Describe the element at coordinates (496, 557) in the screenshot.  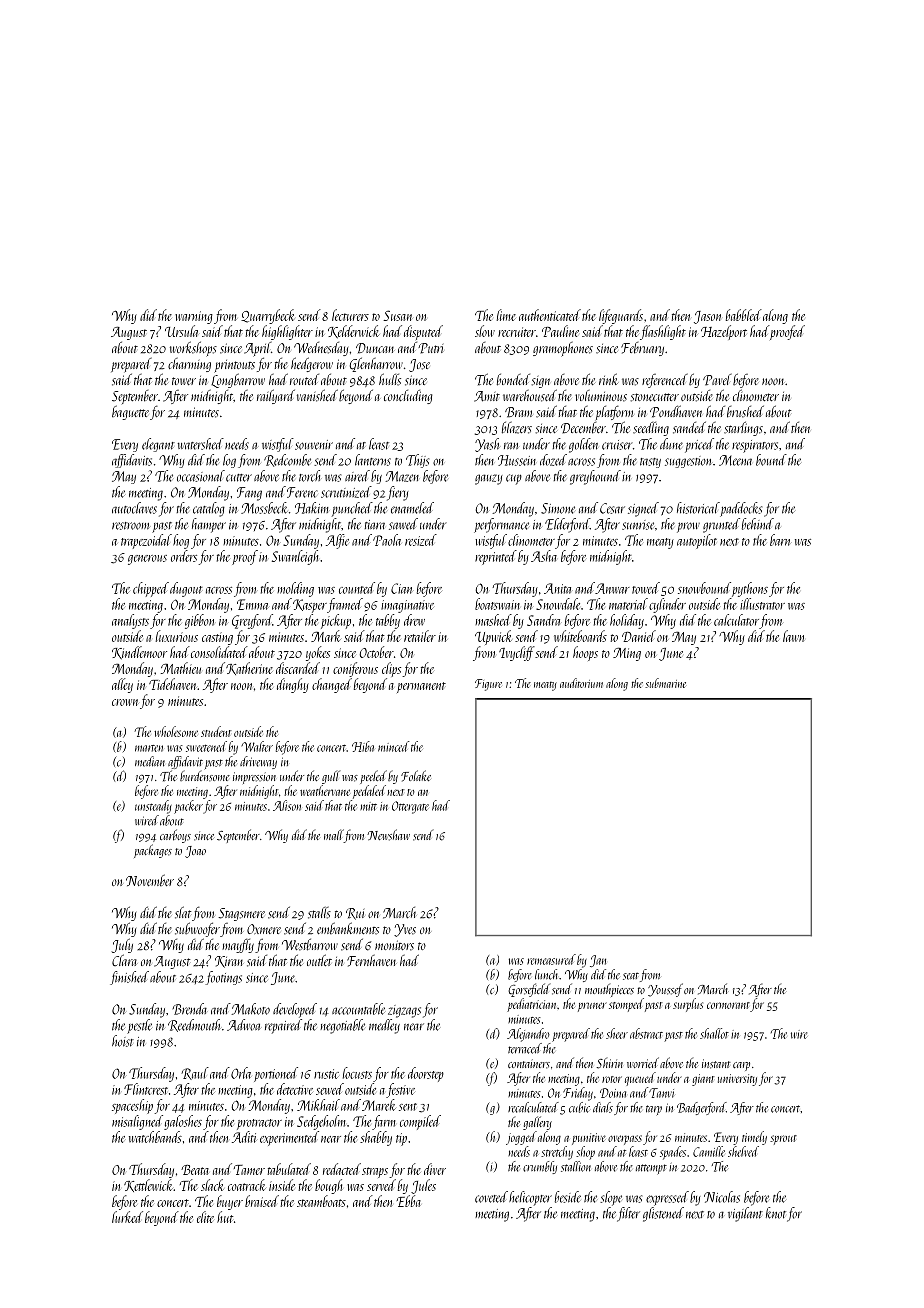
I see `reprinted` at that location.
